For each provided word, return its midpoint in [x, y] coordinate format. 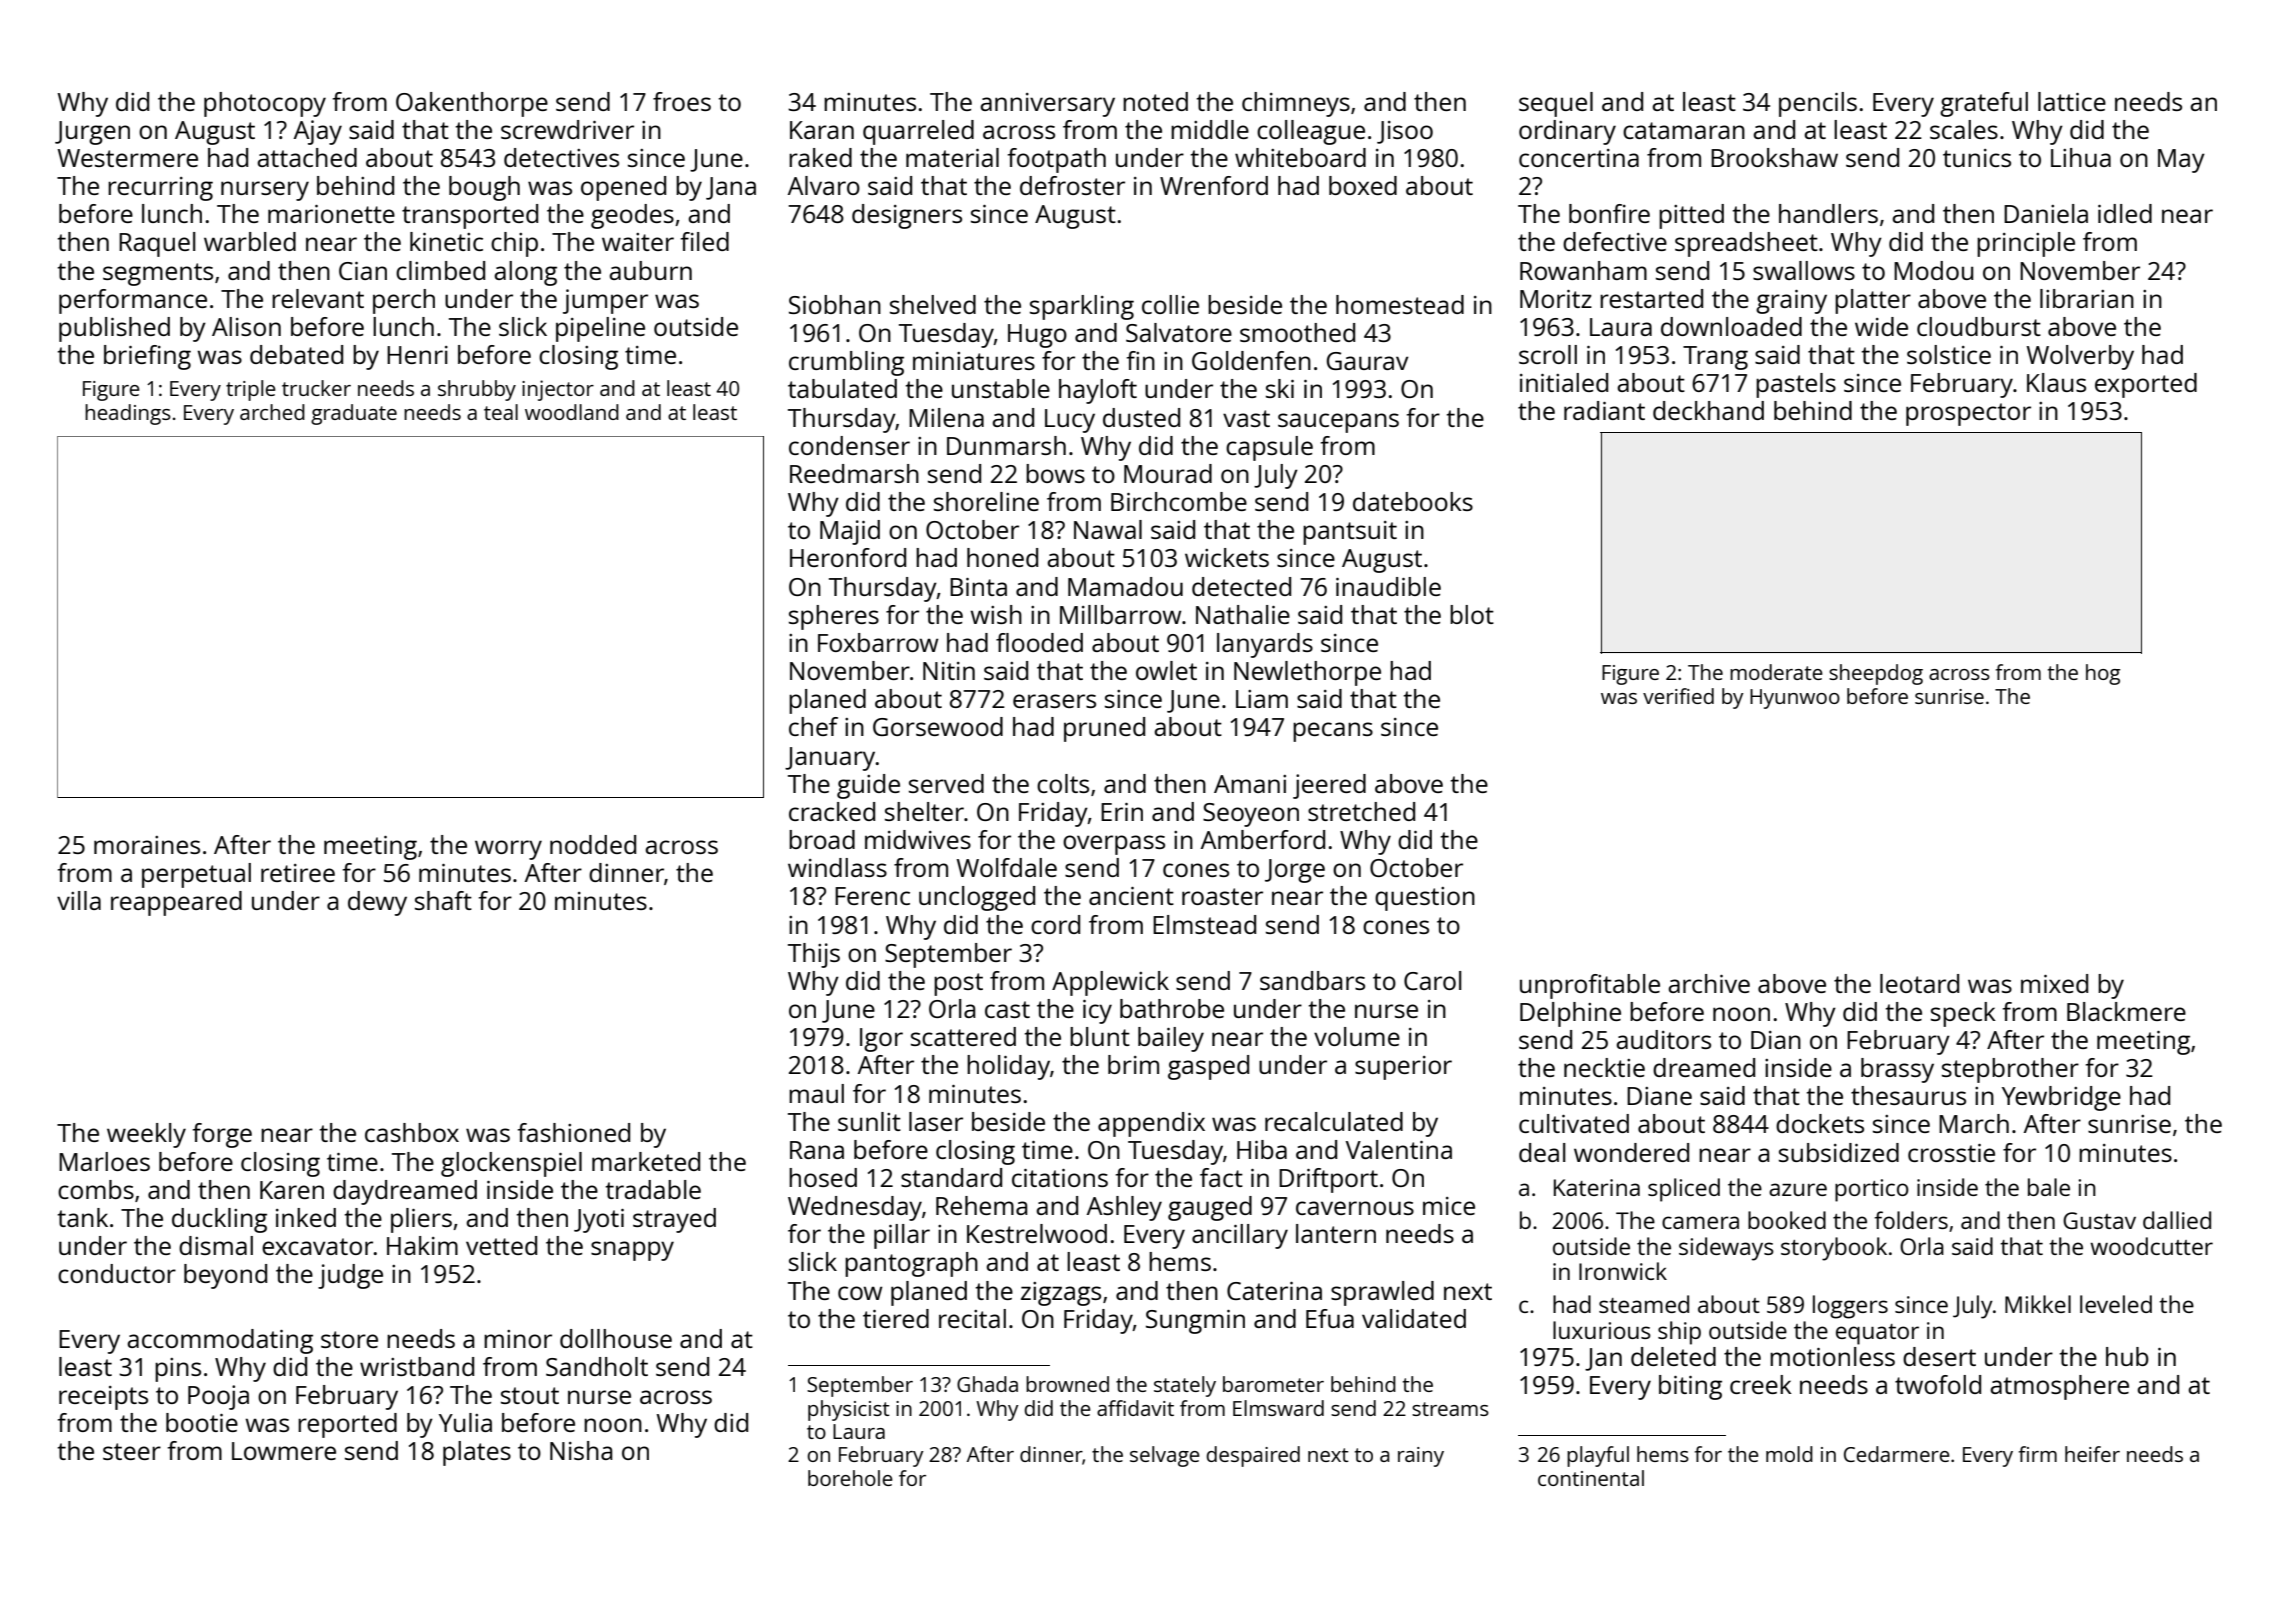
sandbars [1312, 980]
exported [2146, 385]
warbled [250, 241]
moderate [1776, 672]
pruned [1104, 729]
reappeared [176, 903]
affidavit [1135, 1408]
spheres [834, 617]
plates [477, 1453]
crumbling [846, 363]
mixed [2054, 983]
